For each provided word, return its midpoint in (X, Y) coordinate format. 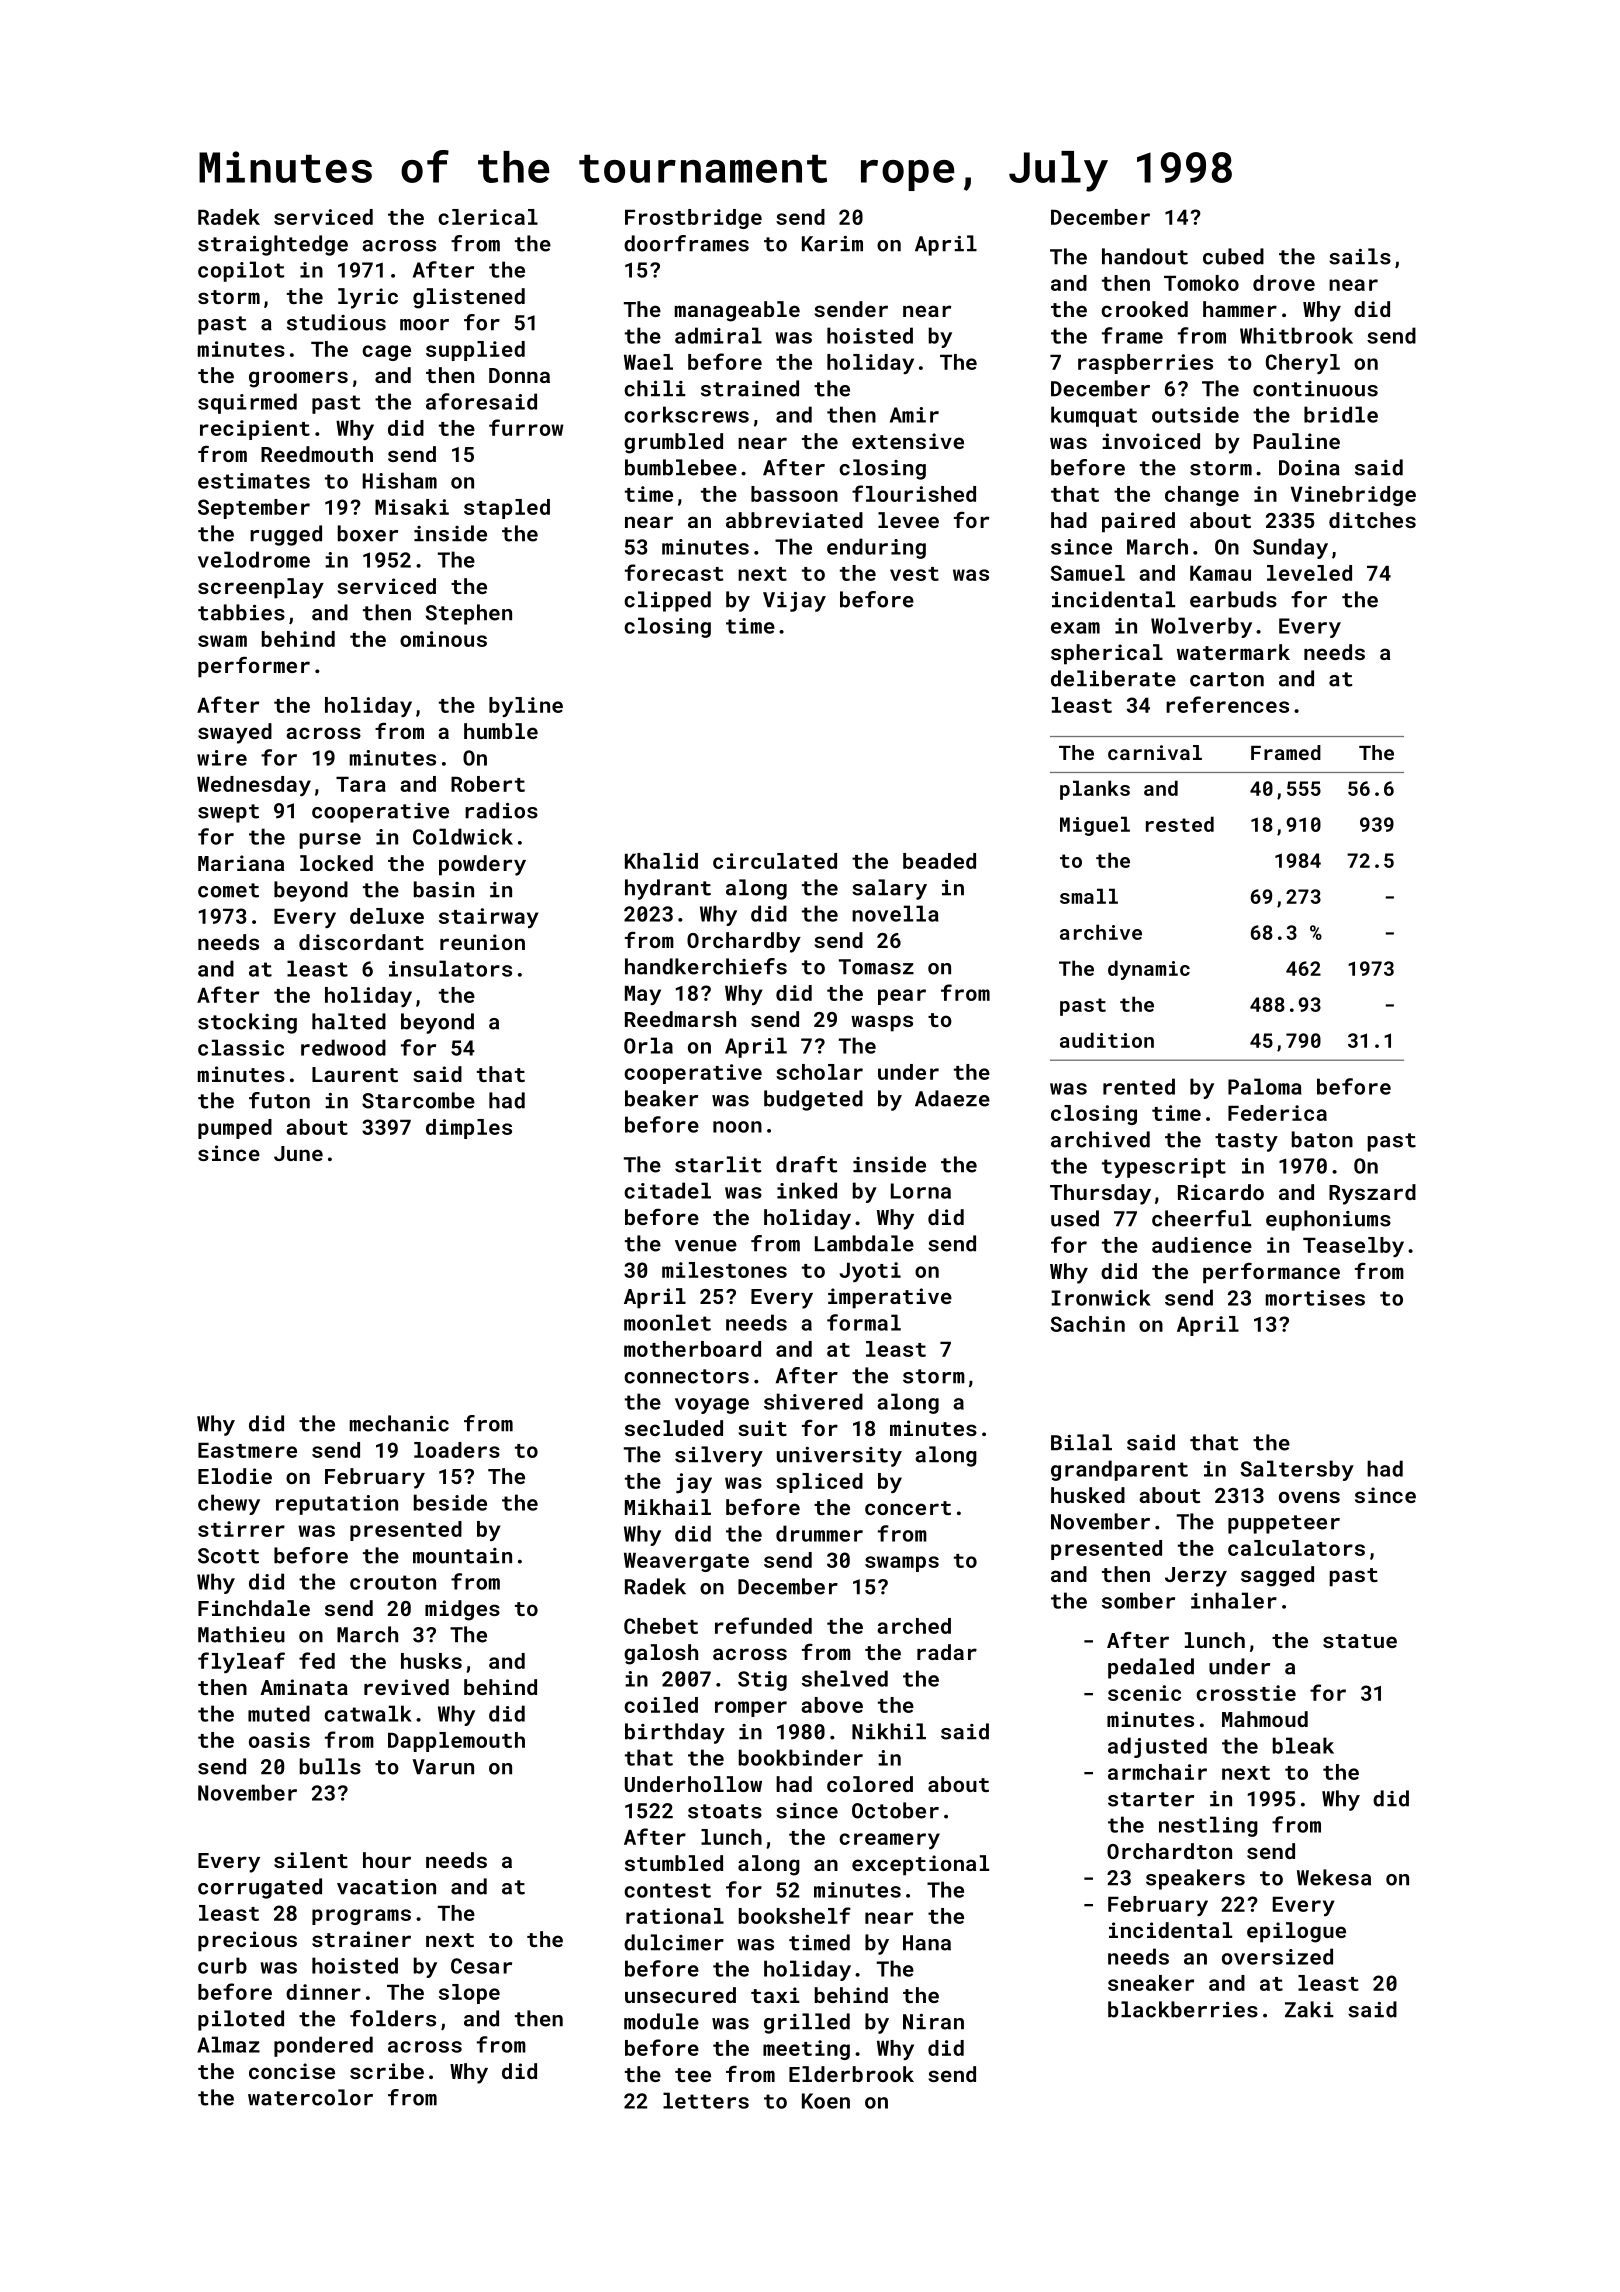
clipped (667, 601)
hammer (1240, 309)
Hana (927, 1943)
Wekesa (1334, 1877)
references (1227, 704)
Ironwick (1101, 1297)
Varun (443, 1767)
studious (336, 322)
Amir (914, 415)
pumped (235, 1129)
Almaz (228, 2044)
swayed (235, 733)
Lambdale (864, 1243)
